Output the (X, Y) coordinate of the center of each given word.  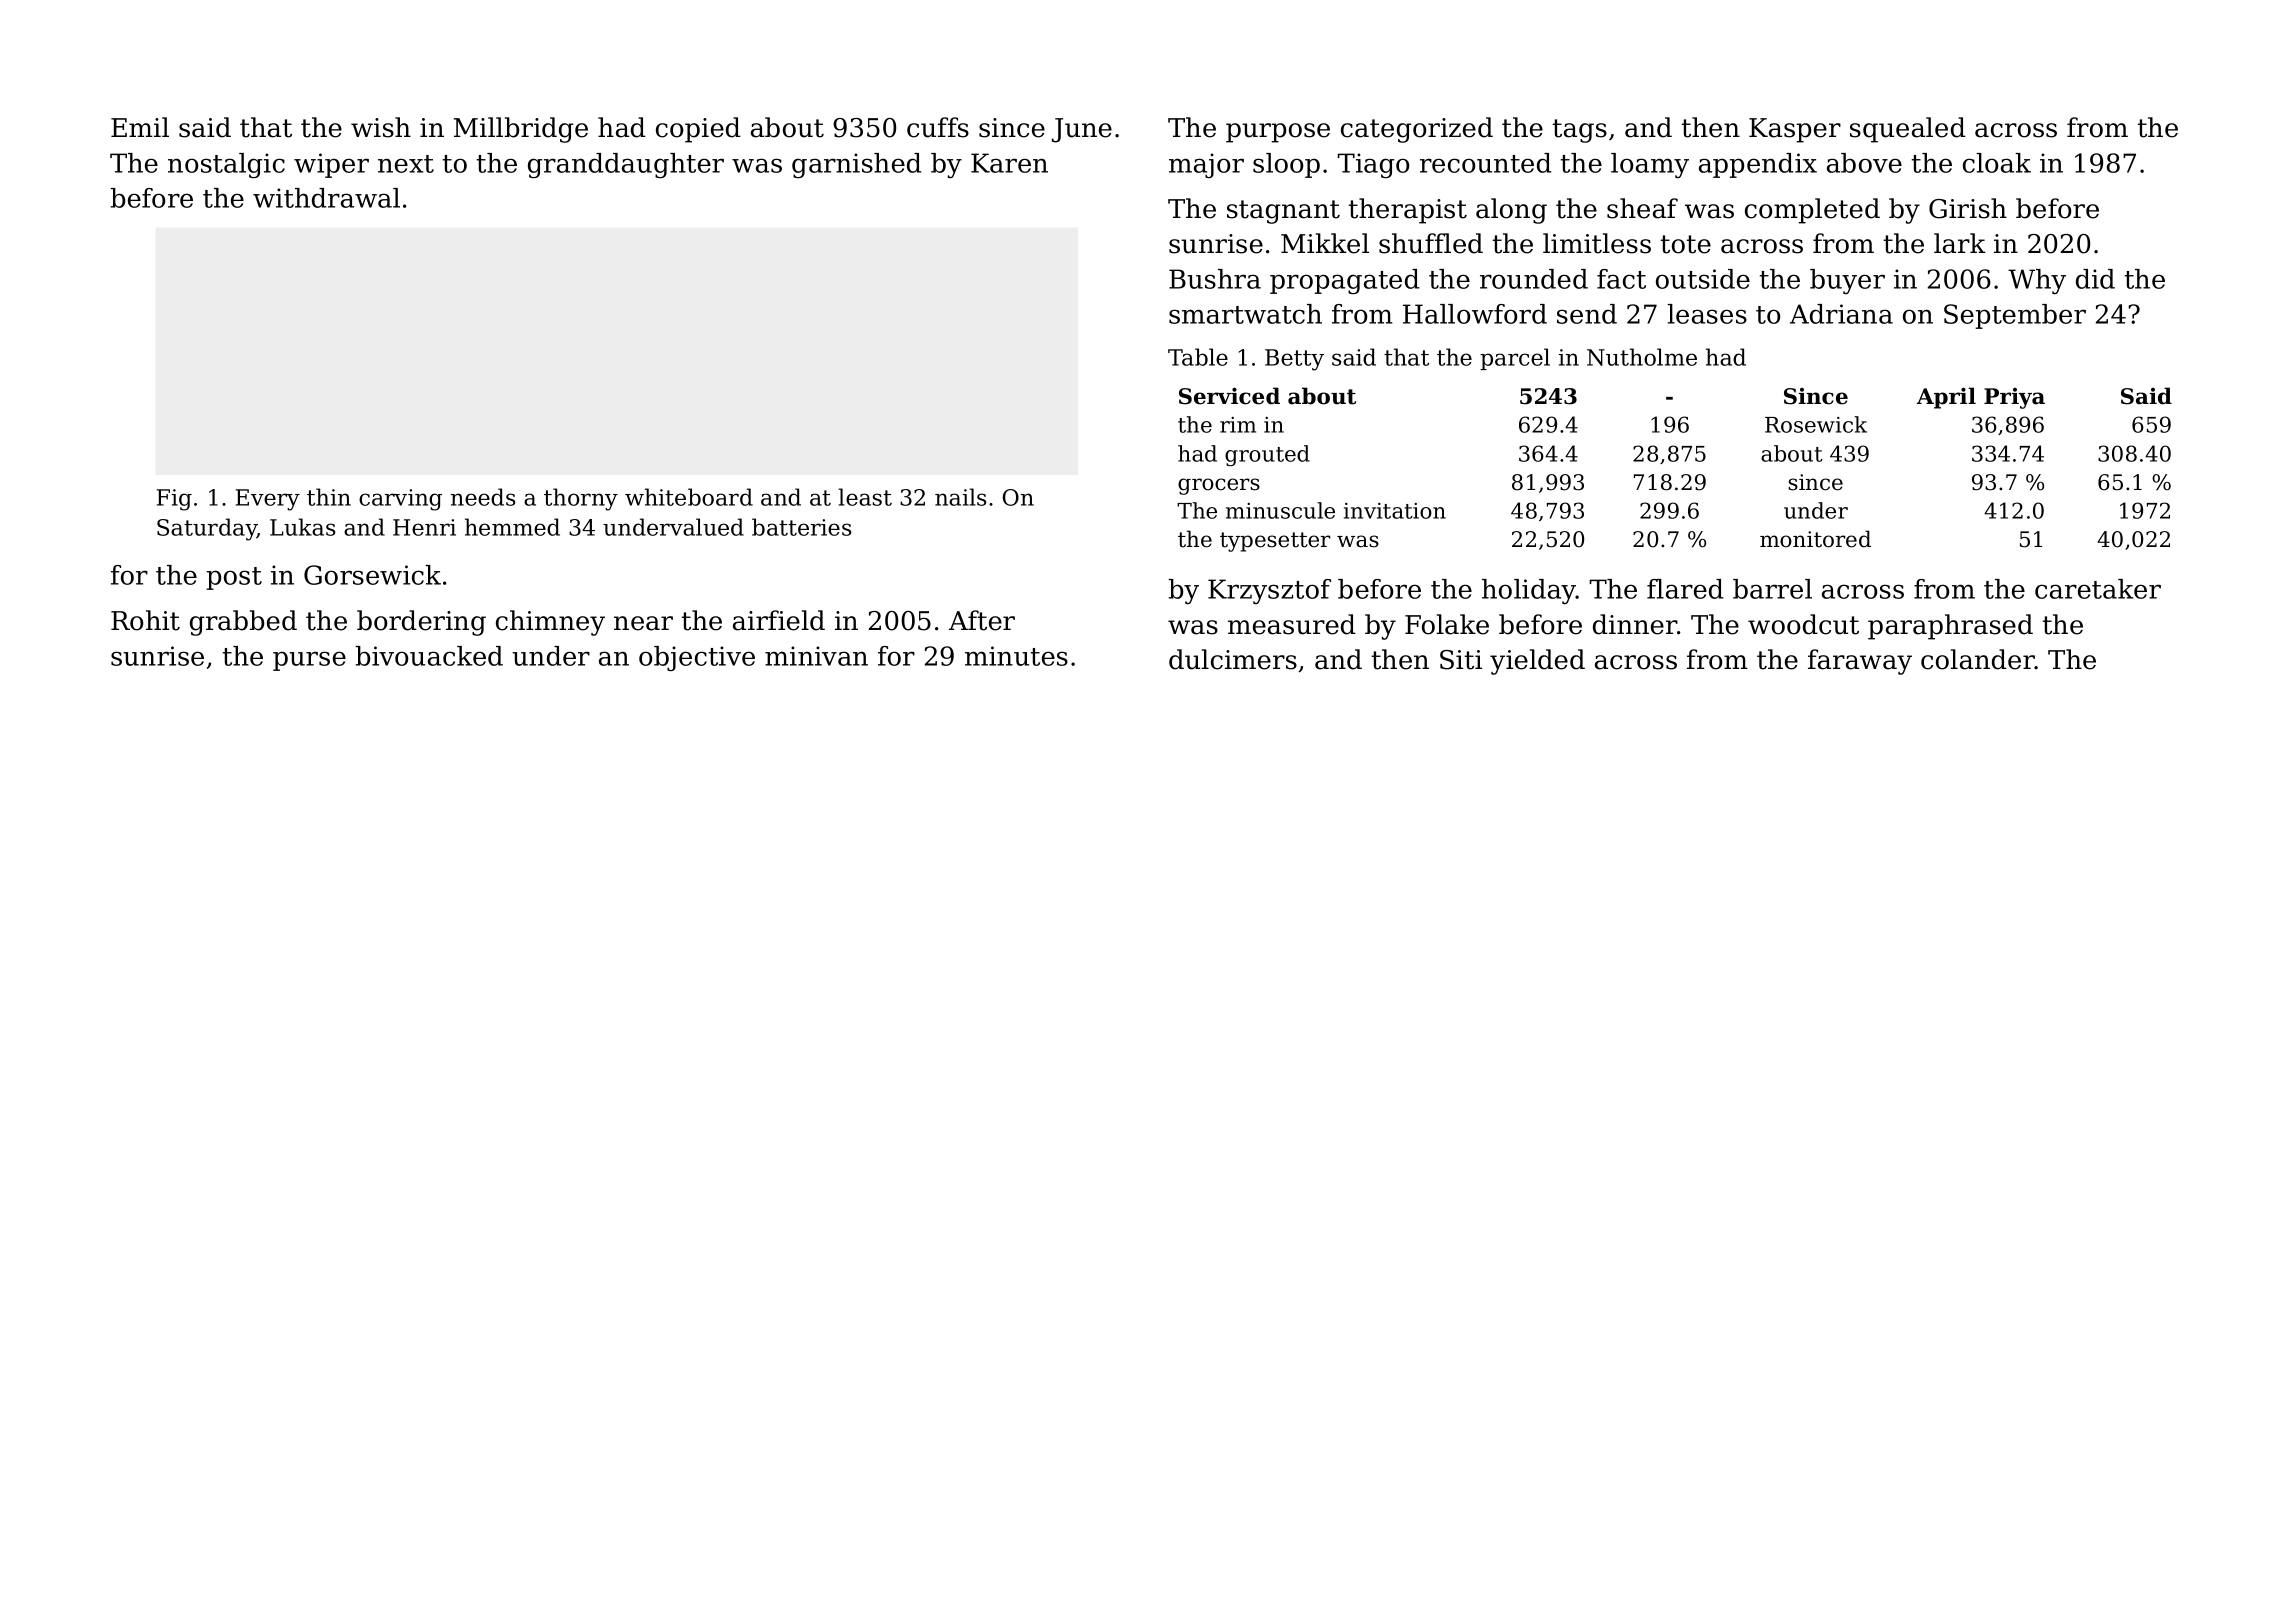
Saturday (207, 529)
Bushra (1215, 279)
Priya (2014, 398)
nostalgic (226, 165)
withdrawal (326, 198)
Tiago (1373, 165)
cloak (1997, 163)
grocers (1219, 486)
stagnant (1283, 212)
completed (1812, 211)
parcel (1515, 359)
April (1946, 398)
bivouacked (429, 656)
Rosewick (1816, 424)
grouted (1267, 455)
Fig (174, 500)
